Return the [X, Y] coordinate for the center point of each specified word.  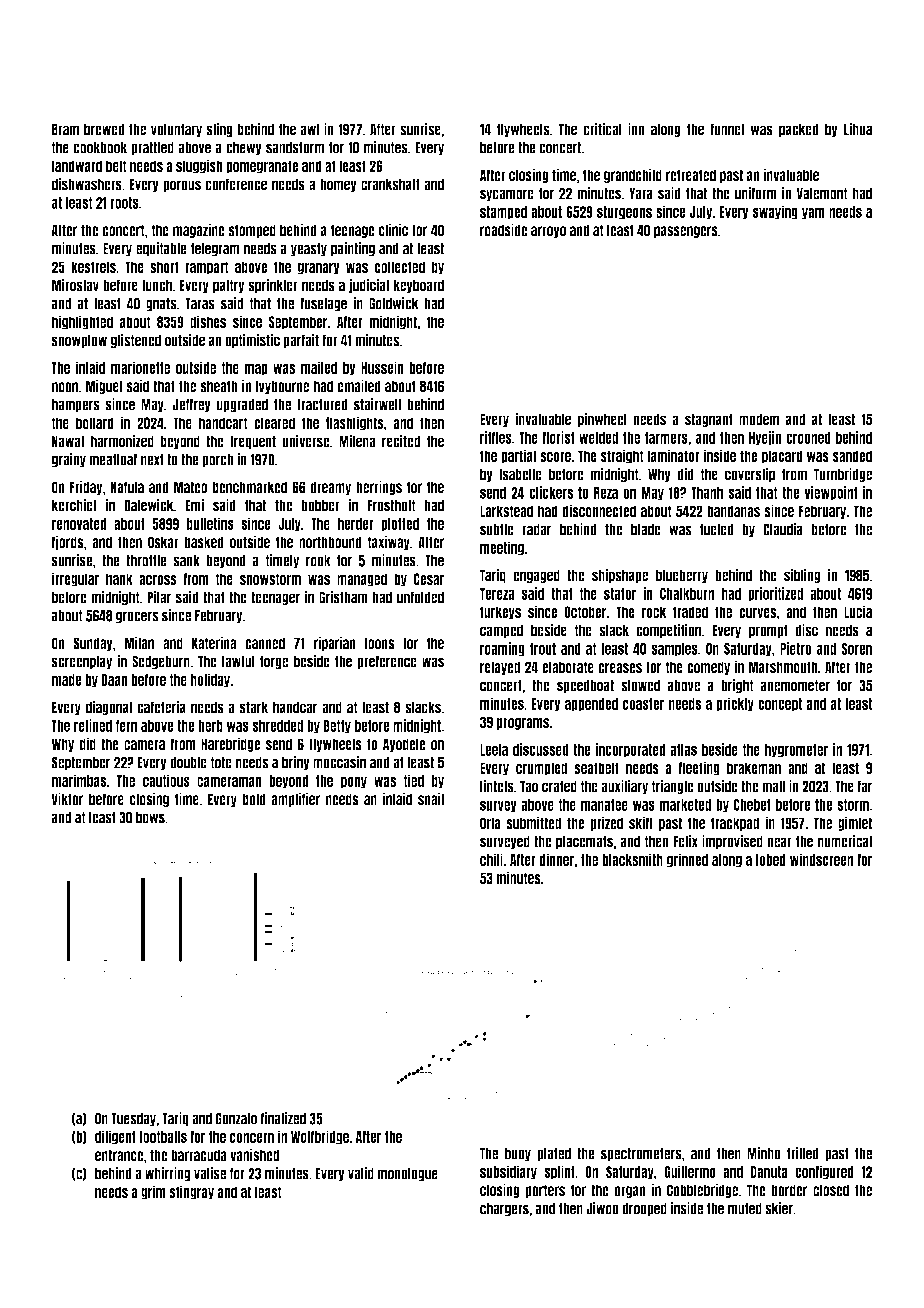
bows [150, 818]
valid [361, 1173]
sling [219, 130]
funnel [727, 129]
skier [779, 1208]
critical [603, 129]
